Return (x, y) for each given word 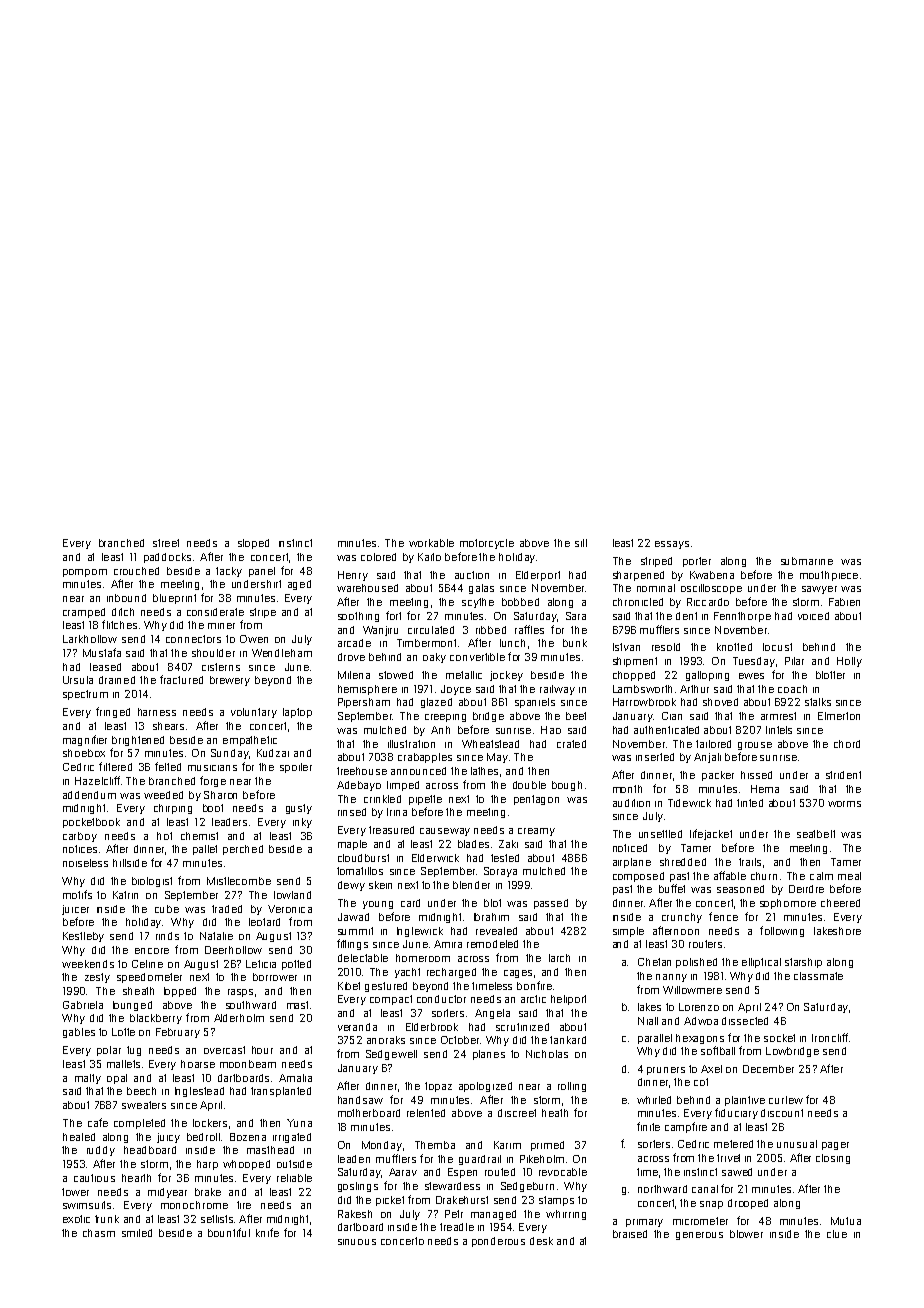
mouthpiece (829, 576)
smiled (137, 1233)
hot (164, 836)
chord (847, 744)
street (166, 543)
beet (576, 716)
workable (431, 543)
